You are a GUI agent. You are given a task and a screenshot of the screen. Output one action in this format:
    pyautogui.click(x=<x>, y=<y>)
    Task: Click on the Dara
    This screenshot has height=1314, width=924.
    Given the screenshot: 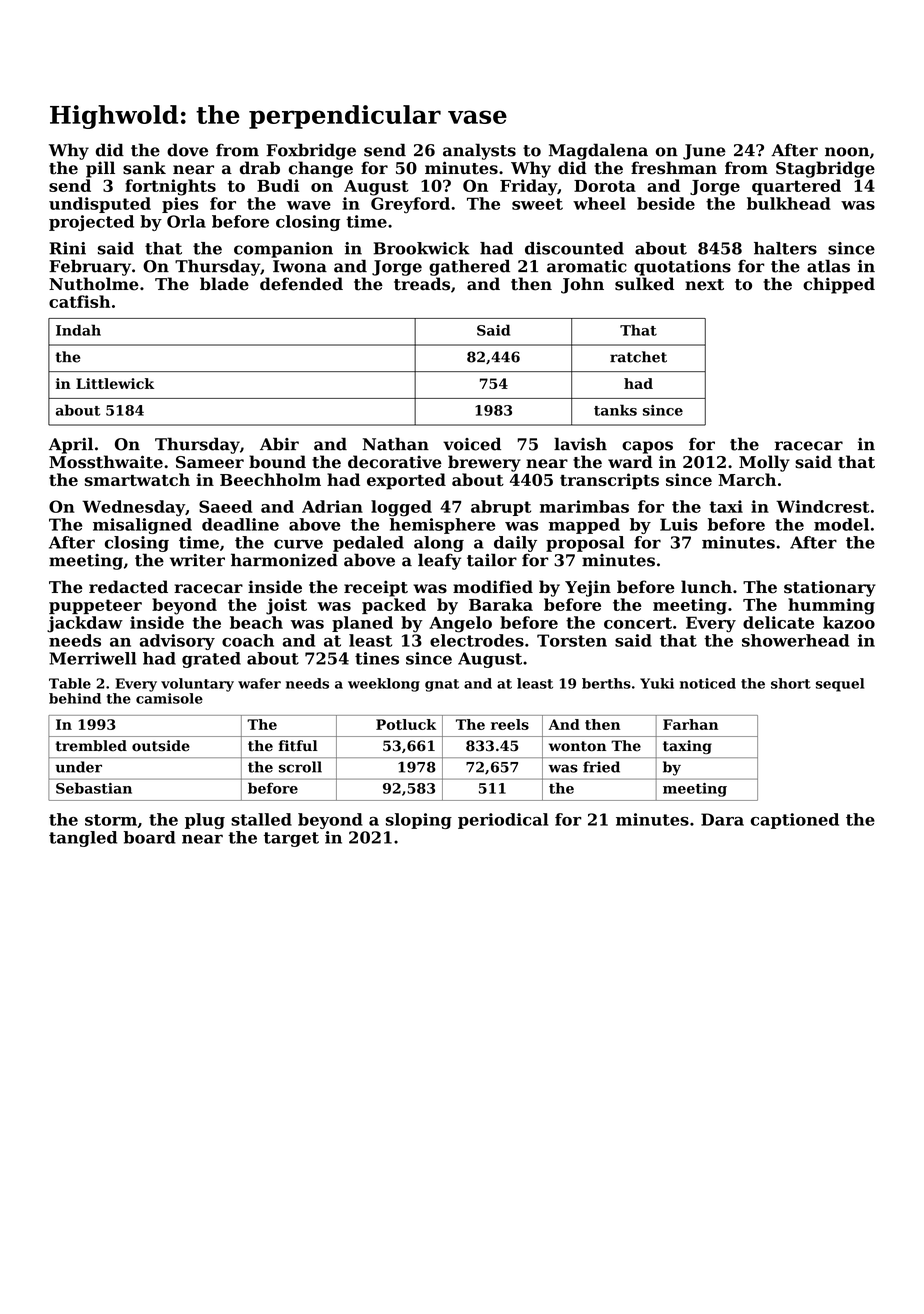 What is the action you would take?
    pyautogui.click(x=722, y=819)
